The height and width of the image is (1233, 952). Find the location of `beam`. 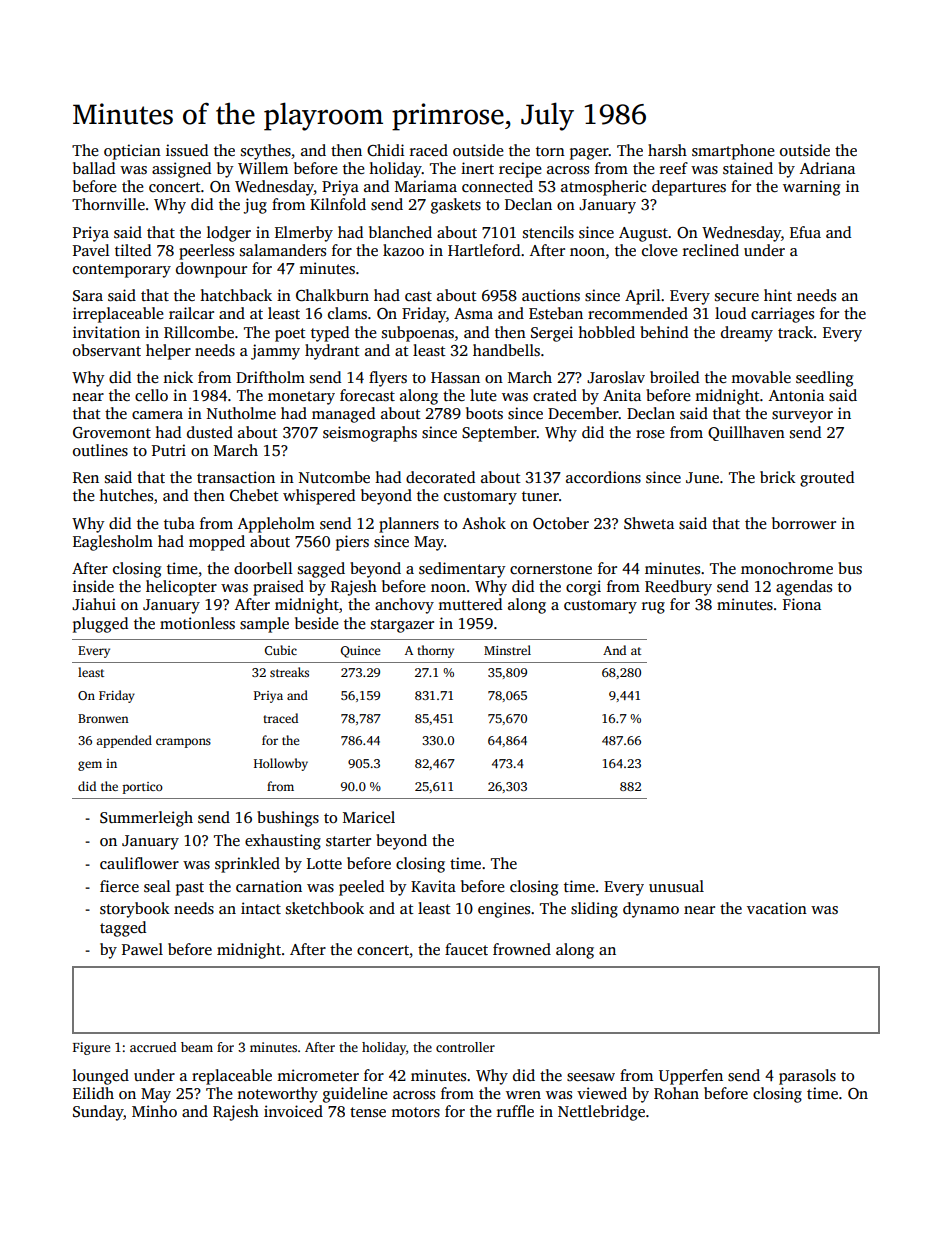

beam is located at coordinates (197, 1047).
